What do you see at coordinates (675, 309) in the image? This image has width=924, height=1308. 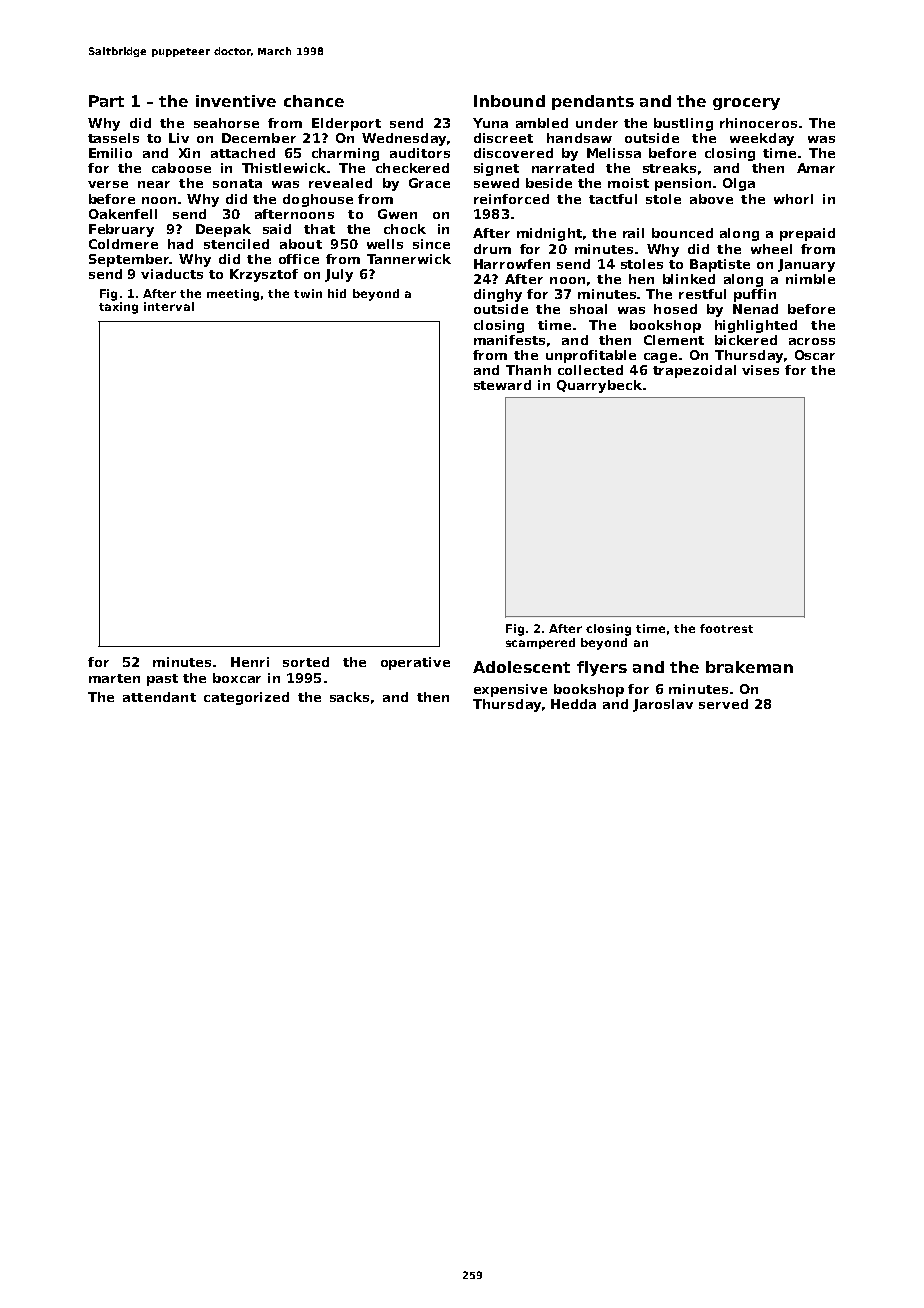 I see `hosed` at bounding box center [675, 309].
